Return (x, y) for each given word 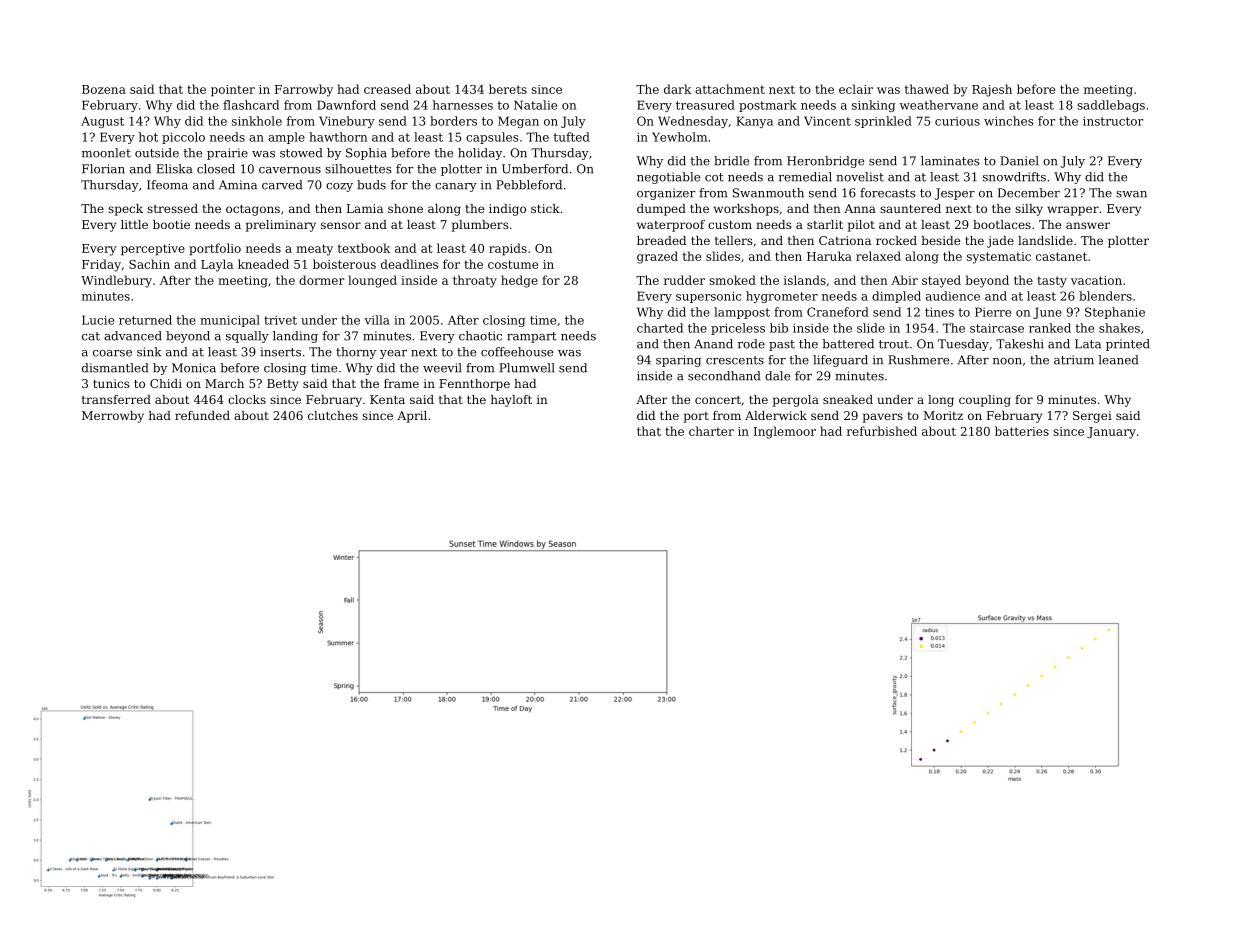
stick (545, 208)
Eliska (174, 169)
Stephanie (1115, 313)
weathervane (939, 105)
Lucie (98, 320)
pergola (796, 401)
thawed (927, 89)
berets (508, 89)
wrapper (1073, 211)
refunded (202, 415)
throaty (475, 281)
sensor (341, 225)
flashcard (251, 105)
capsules (492, 138)
